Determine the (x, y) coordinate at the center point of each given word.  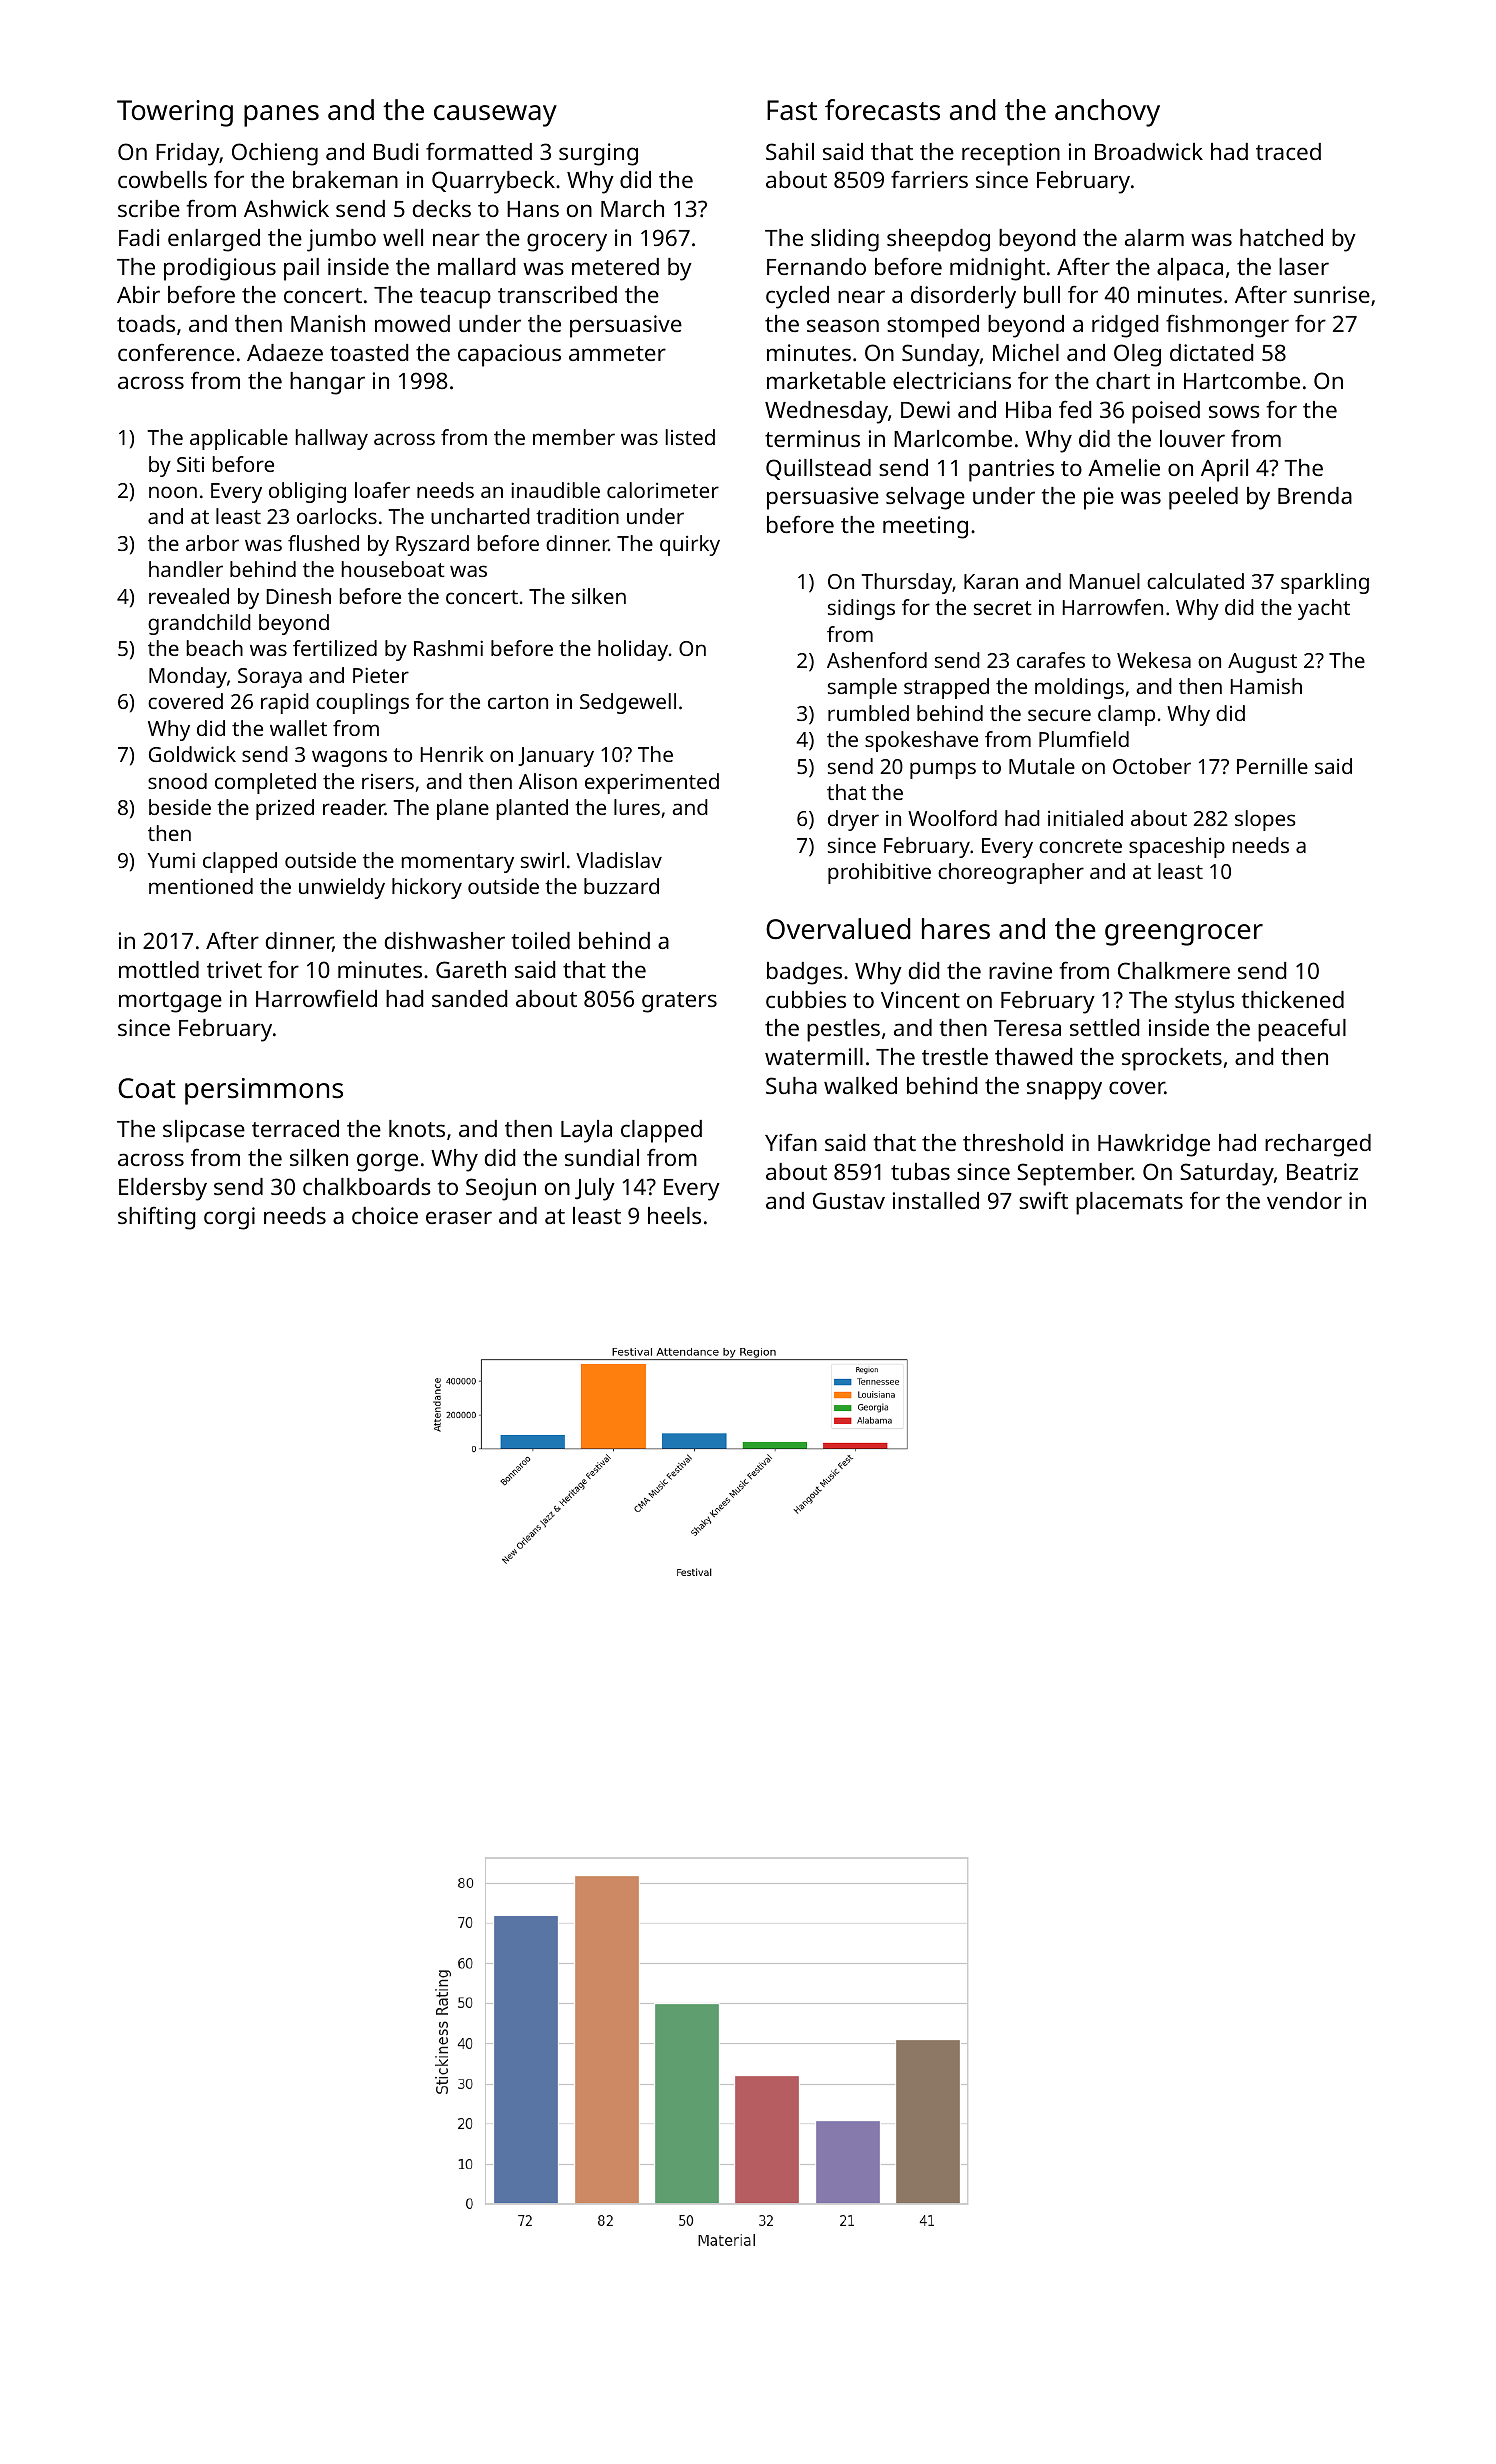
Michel (1026, 352)
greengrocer (1184, 935)
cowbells (162, 179)
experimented (652, 783)
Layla (586, 1131)
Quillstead (818, 469)
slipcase (204, 1131)
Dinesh (299, 596)
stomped (933, 326)
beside (180, 807)
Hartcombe (1242, 380)
